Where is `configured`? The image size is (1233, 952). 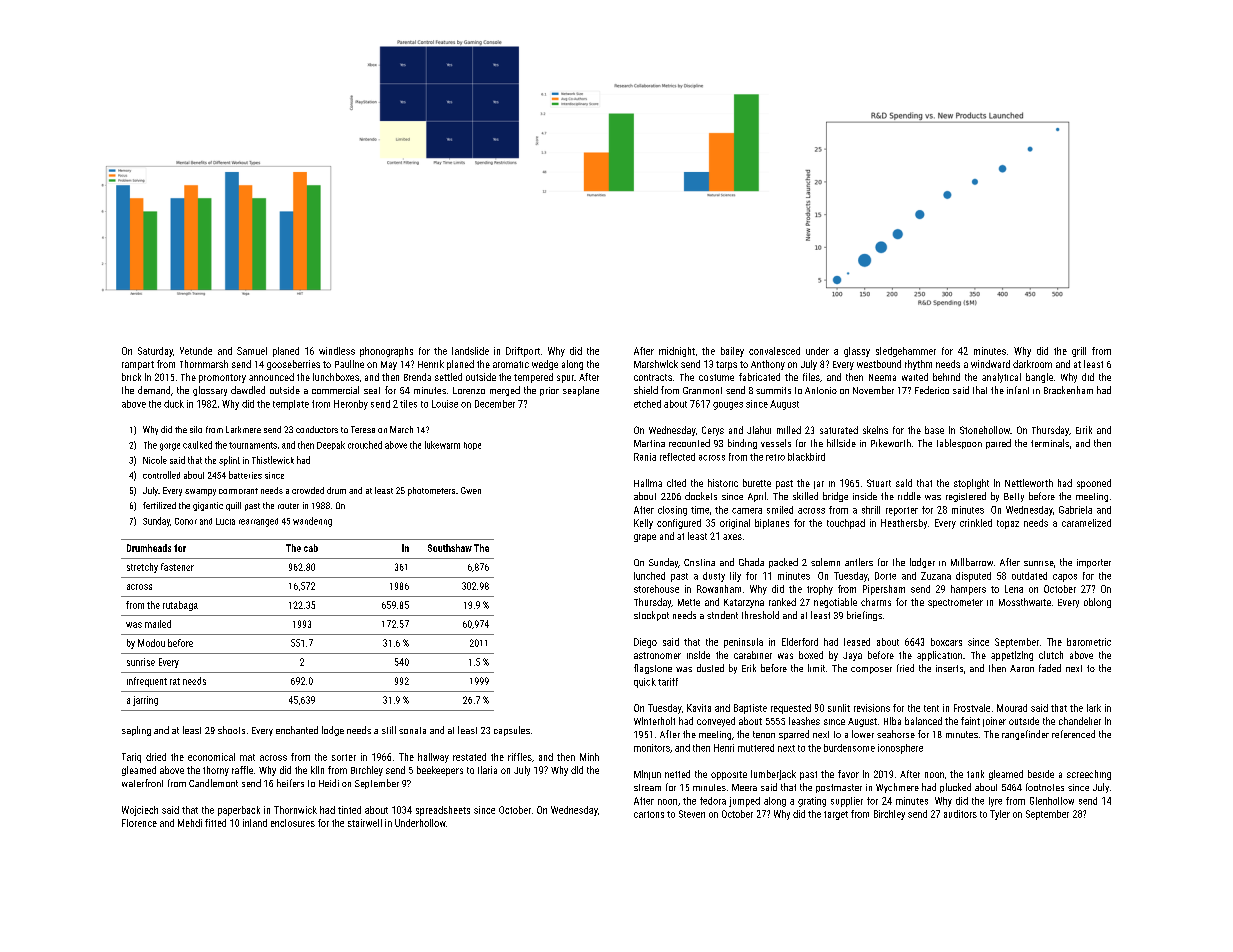 configured is located at coordinates (679, 524).
